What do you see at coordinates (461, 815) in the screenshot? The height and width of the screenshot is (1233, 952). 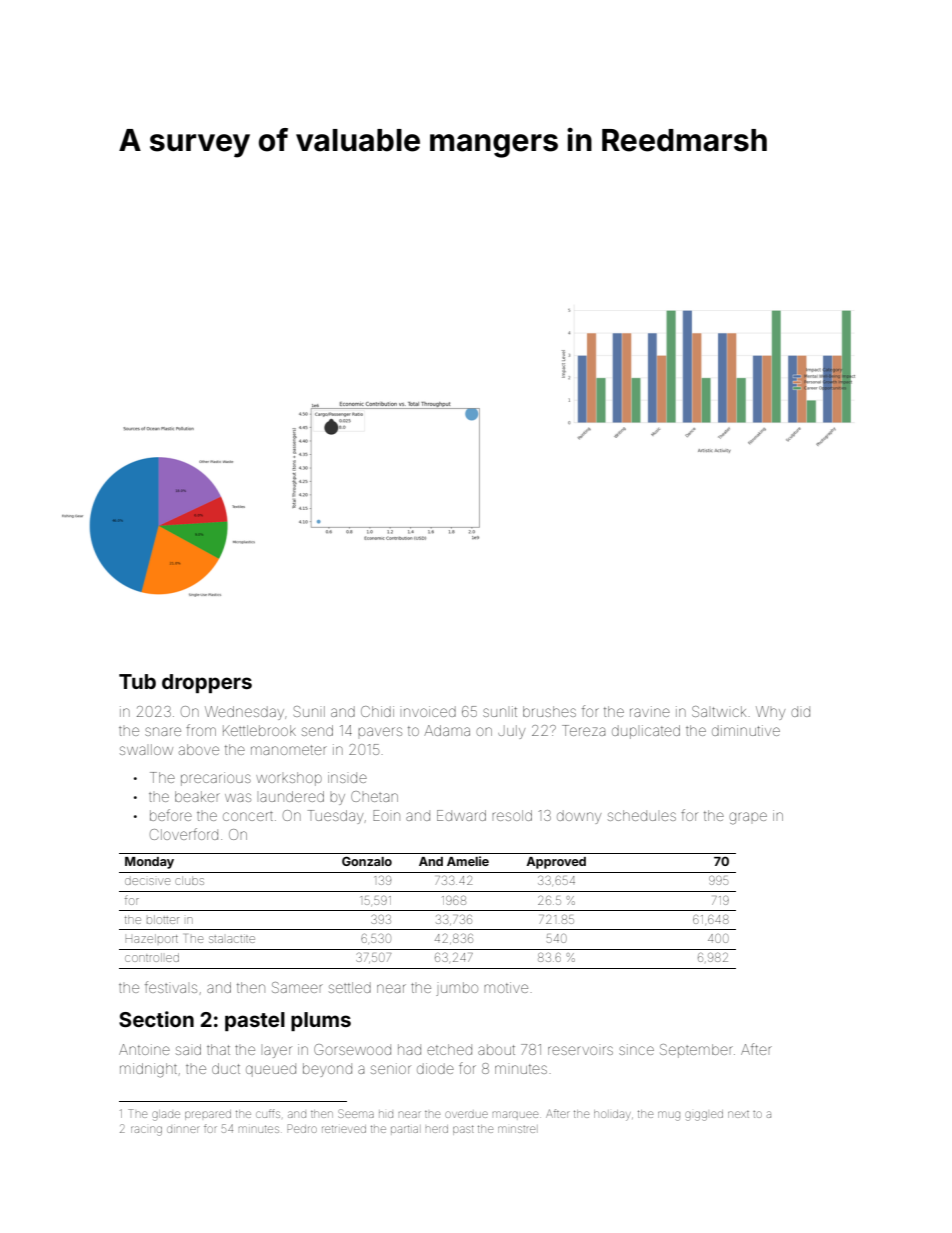 I see `Edward` at bounding box center [461, 815].
